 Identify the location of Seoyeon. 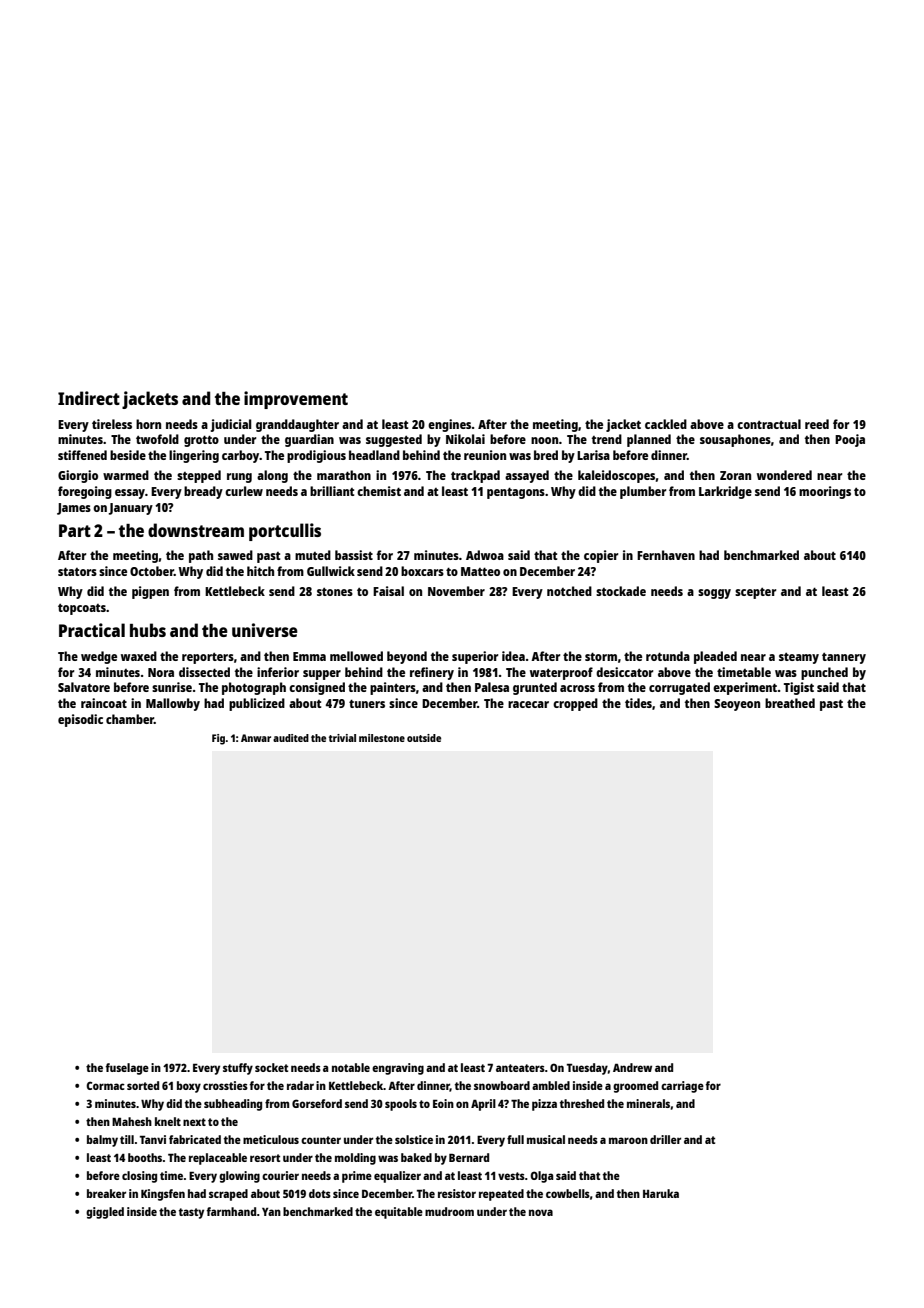
(737, 705).
